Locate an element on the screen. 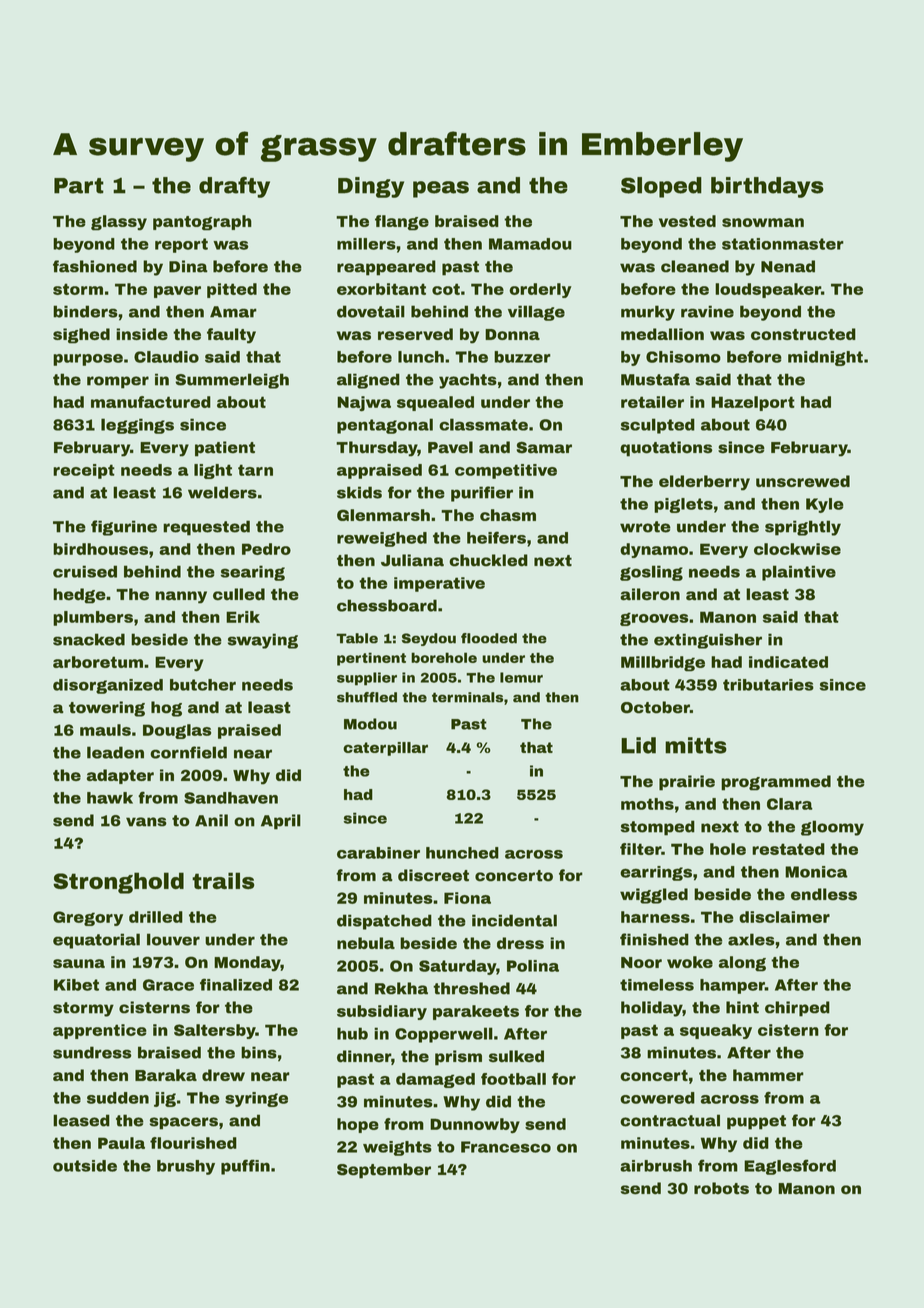  outside is located at coordinates (85, 1166).
